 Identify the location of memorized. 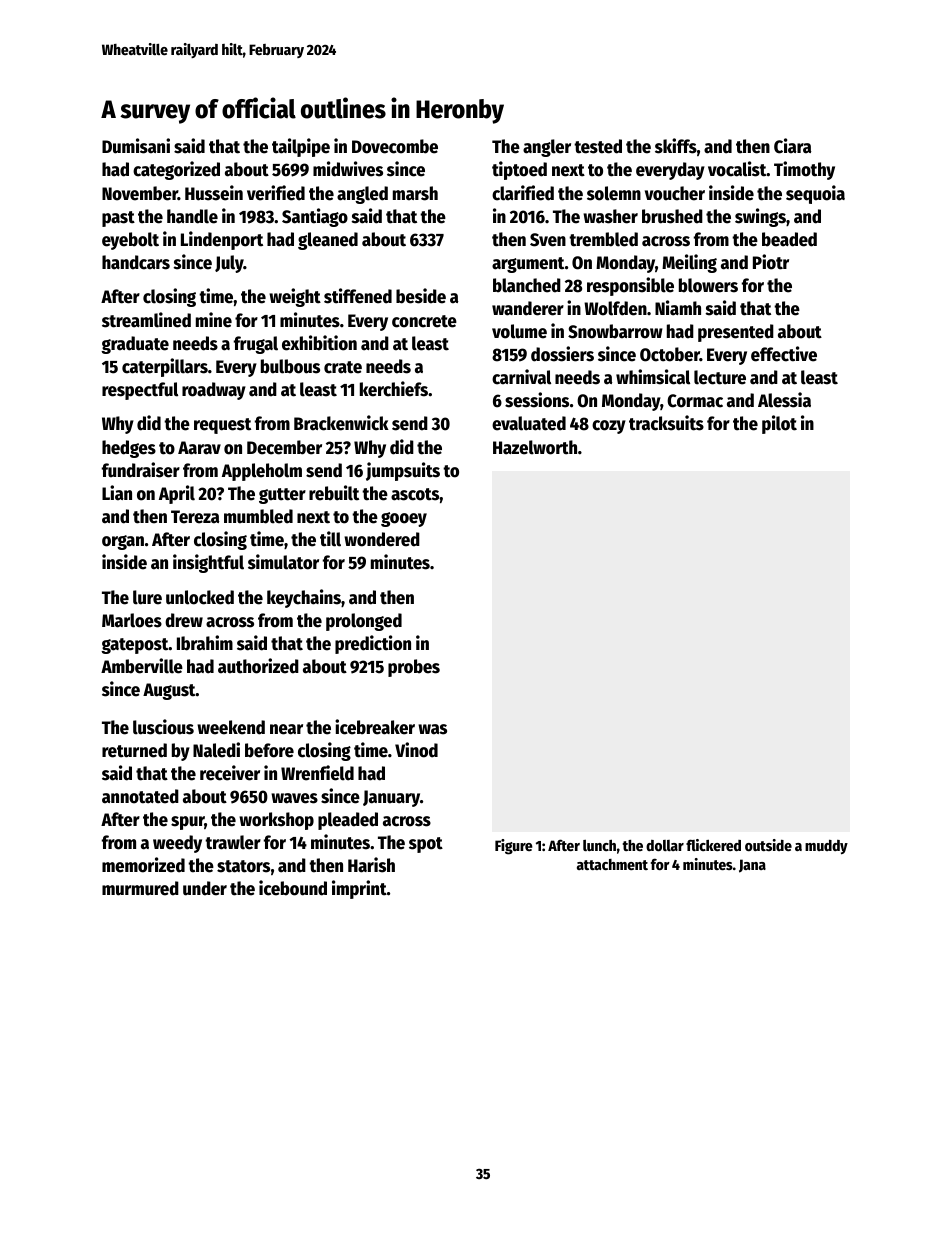
(143, 865).
